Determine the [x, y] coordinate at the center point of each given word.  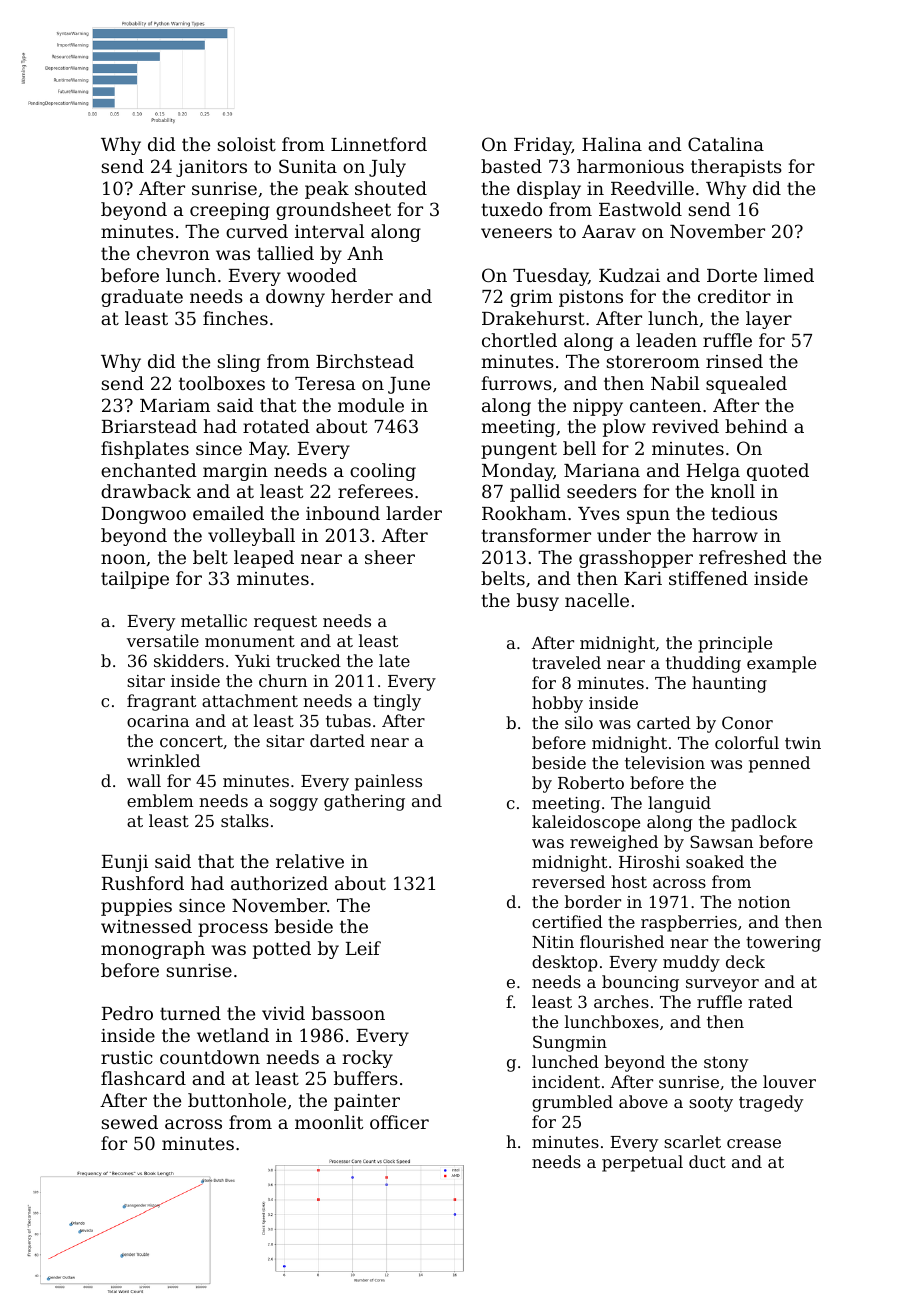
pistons [591, 298]
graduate [142, 298]
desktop [565, 963]
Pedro [127, 1013]
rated [770, 1001]
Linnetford [379, 144]
